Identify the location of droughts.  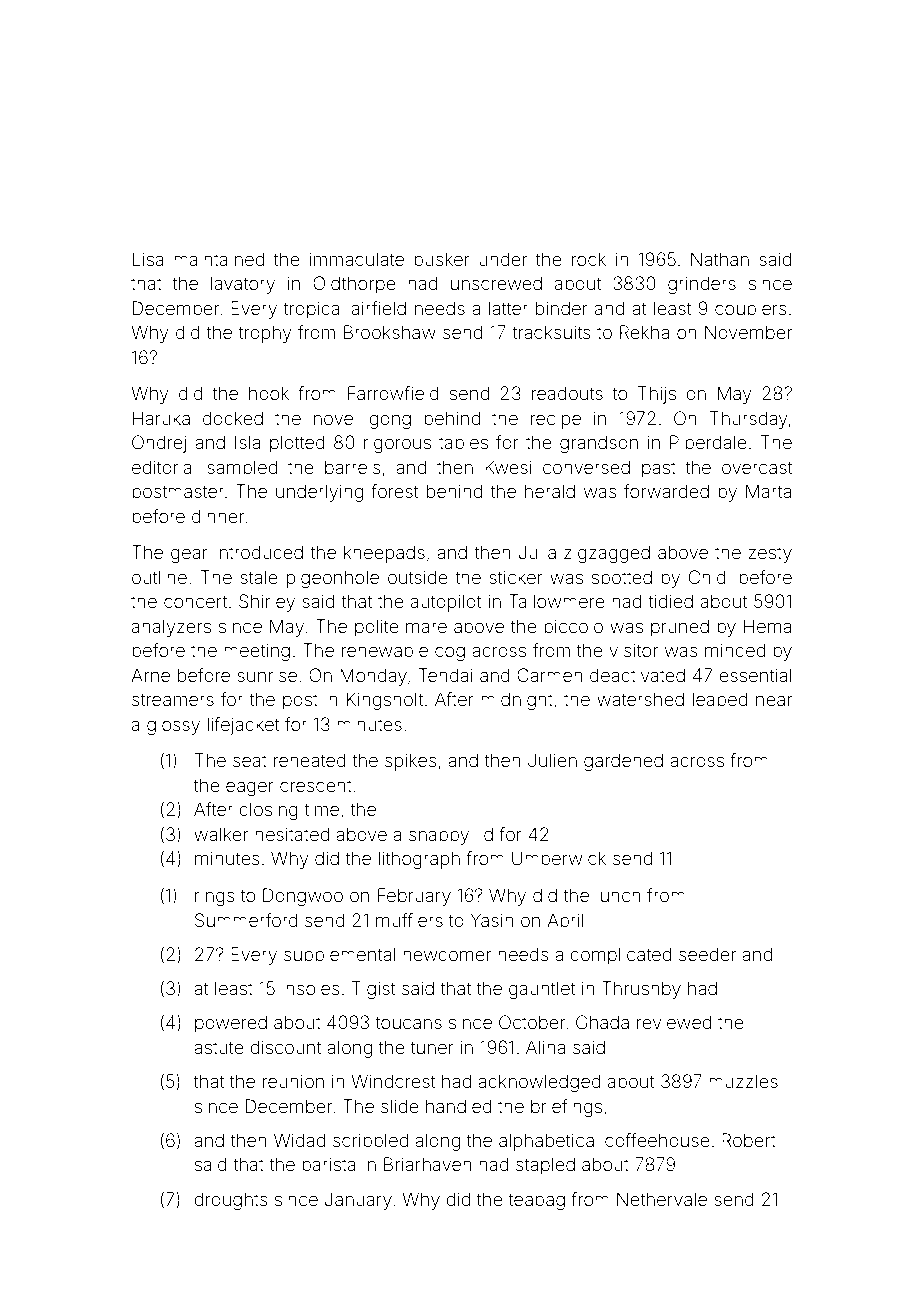
(231, 1201).
